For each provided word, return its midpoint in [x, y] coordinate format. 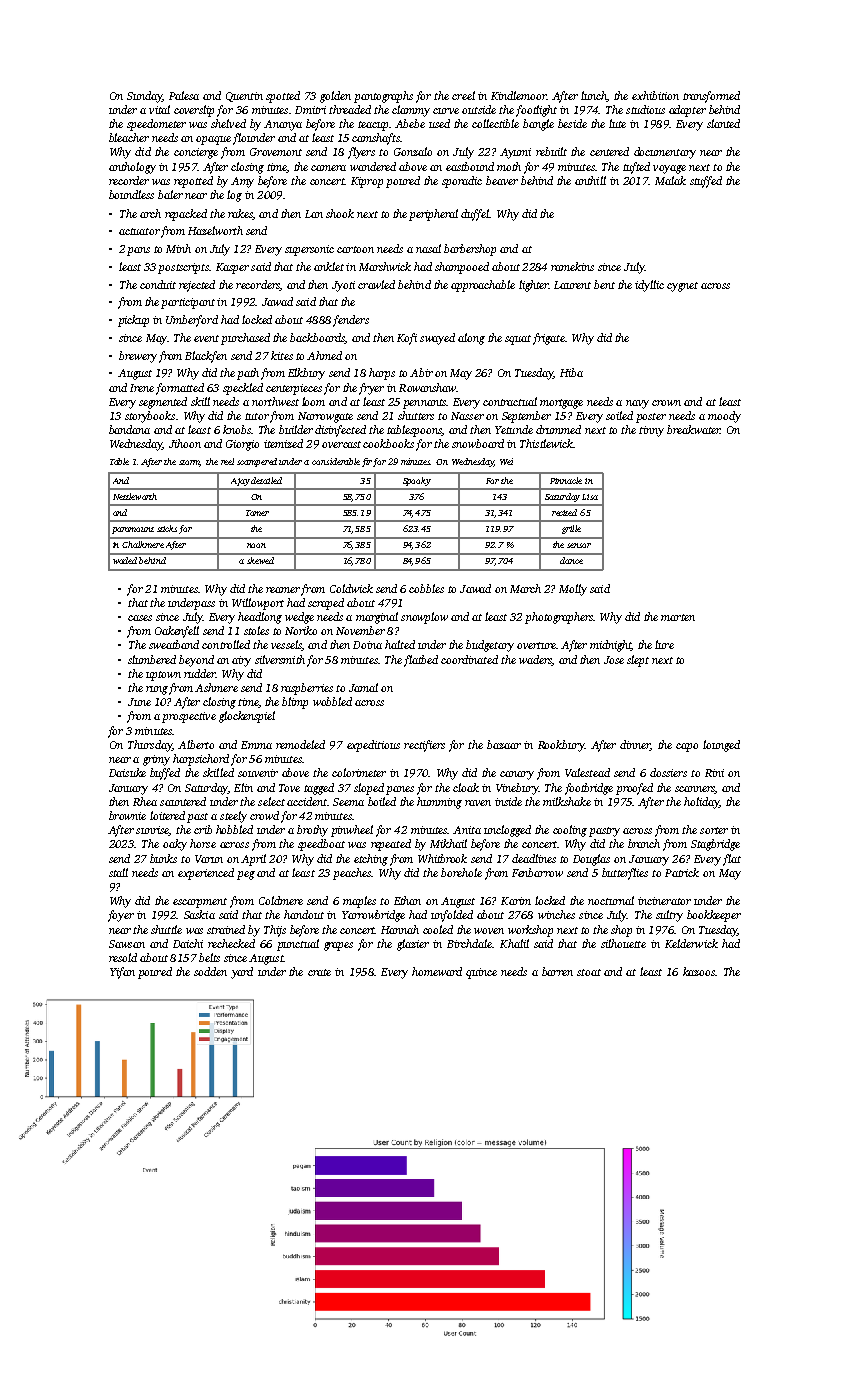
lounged [721, 746]
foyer [121, 916]
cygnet [682, 287]
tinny [651, 431]
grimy [156, 760]
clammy [411, 111]
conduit [158, 284]
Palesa [184, 95]
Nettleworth [135, 496]
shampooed [462, 268]
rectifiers [424, 746]
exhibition [655, 95]
